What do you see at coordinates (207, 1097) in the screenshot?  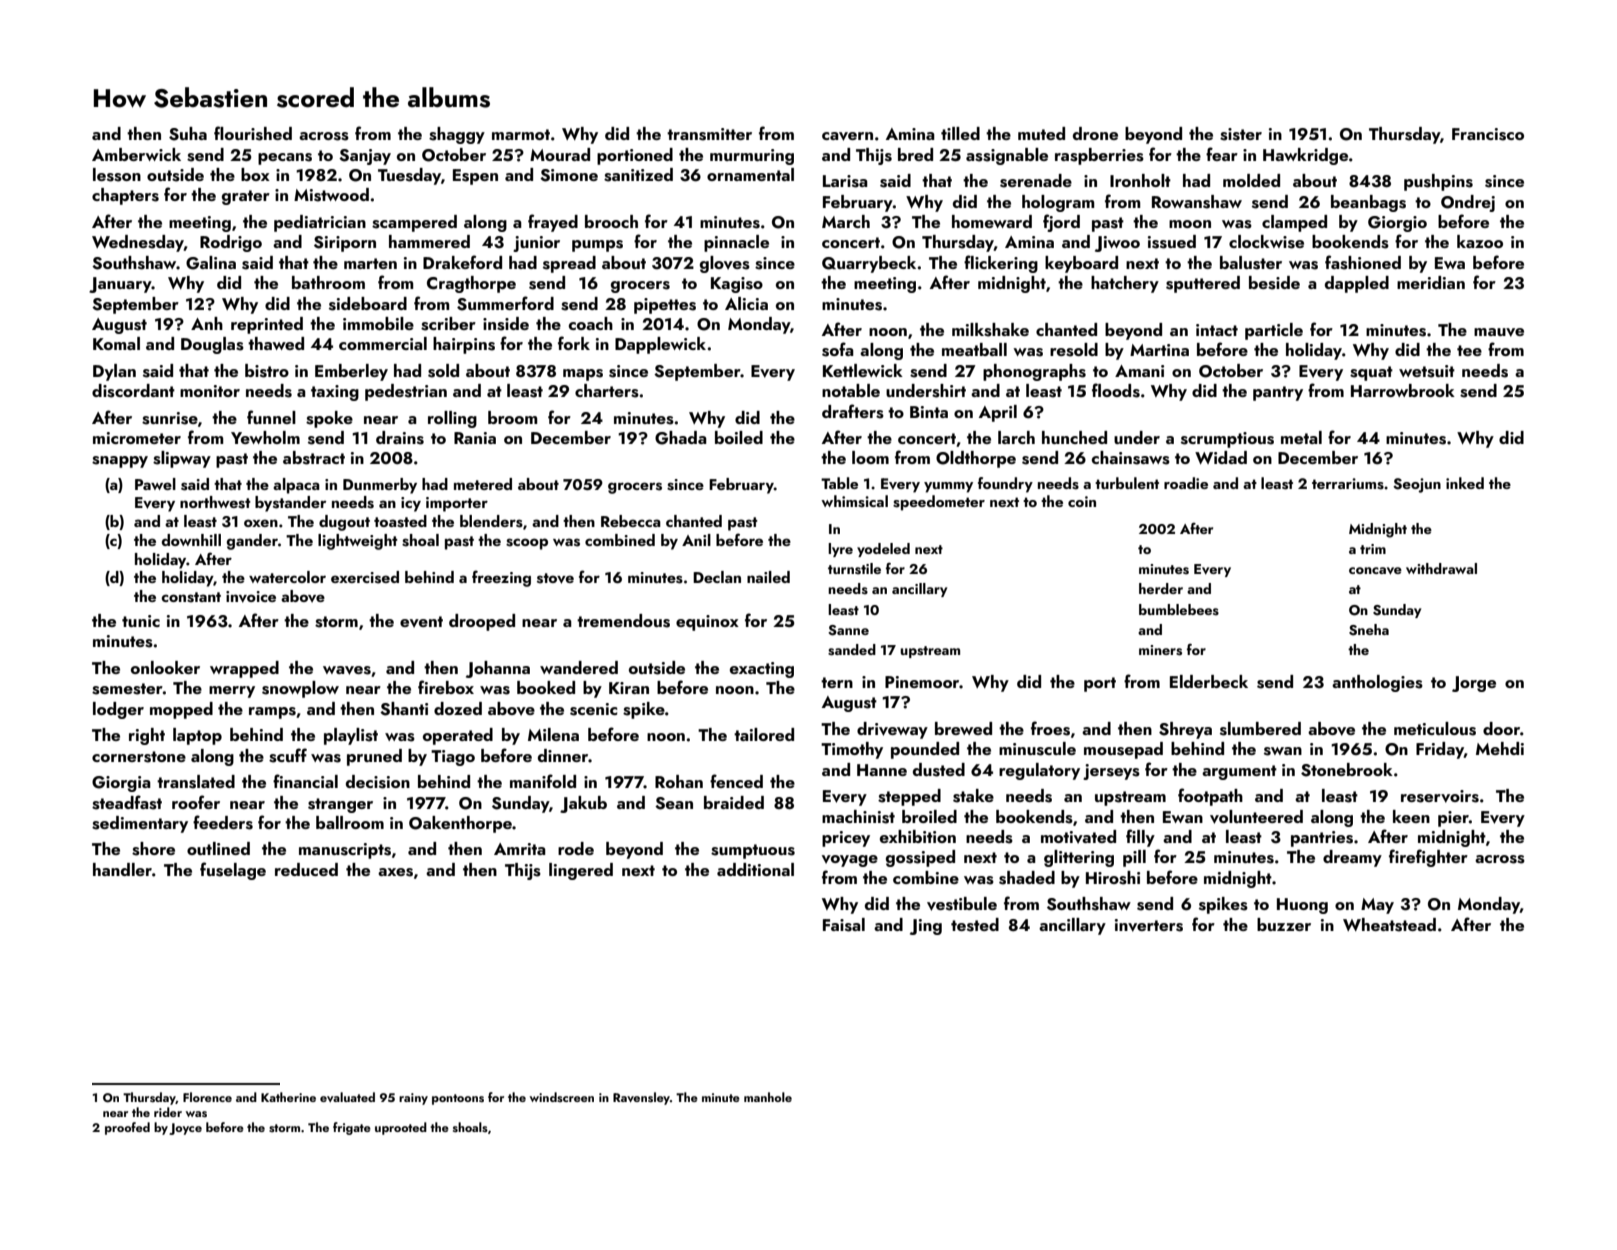 I see `Florence` at bounding box center [207, 1097].
